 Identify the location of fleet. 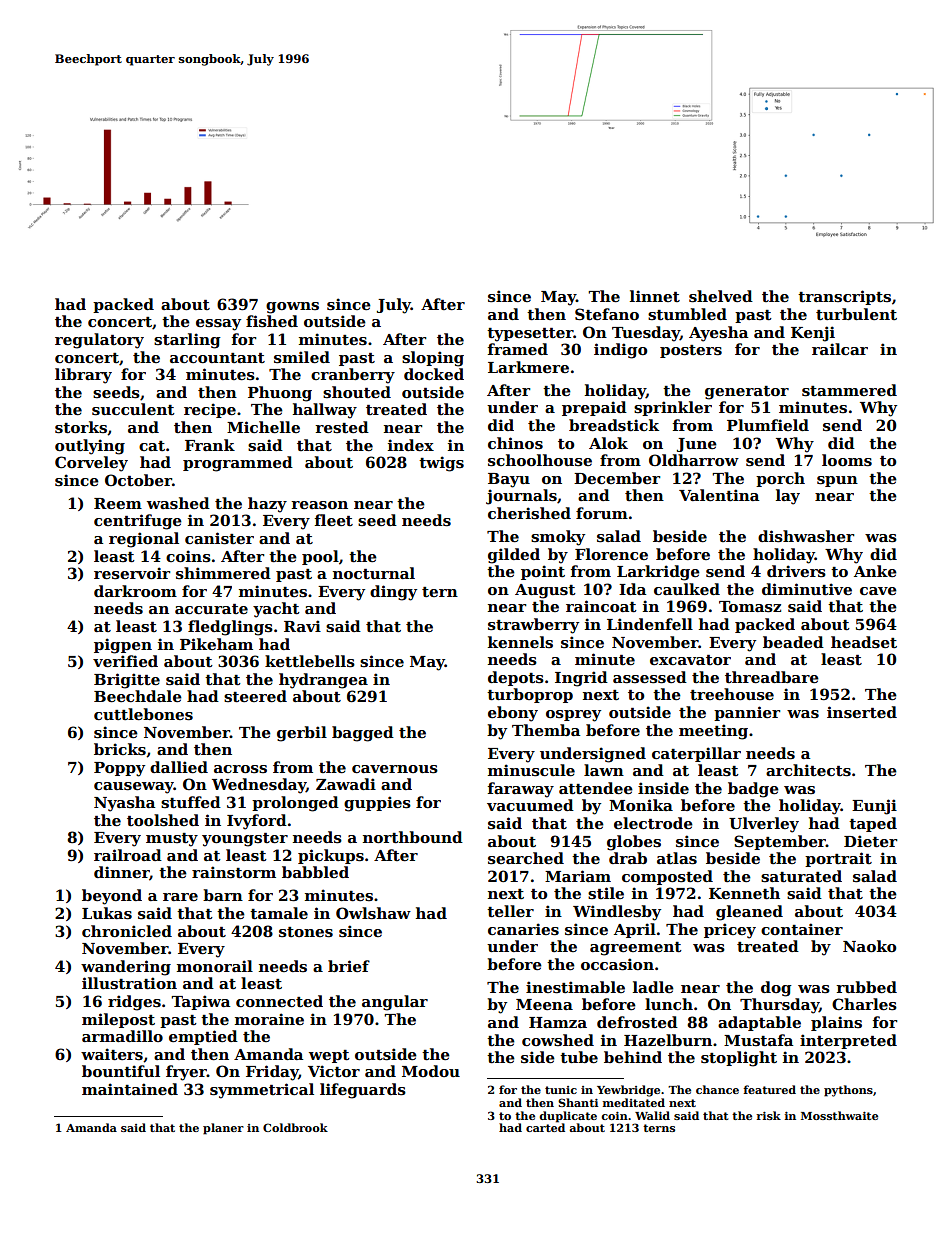
(334, 520).
